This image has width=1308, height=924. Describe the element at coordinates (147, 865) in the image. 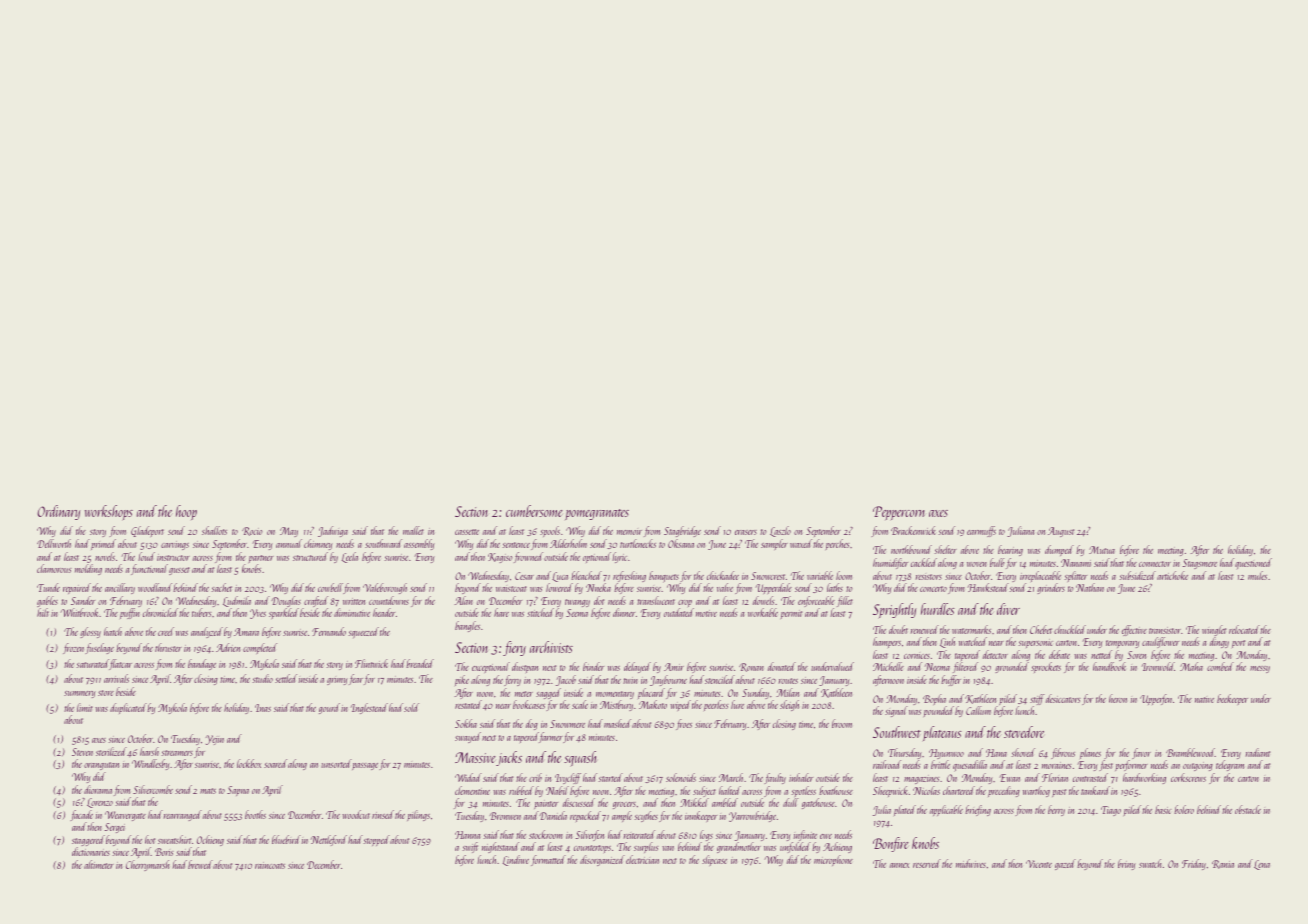

I see `Cherrymarsh` at that location.
